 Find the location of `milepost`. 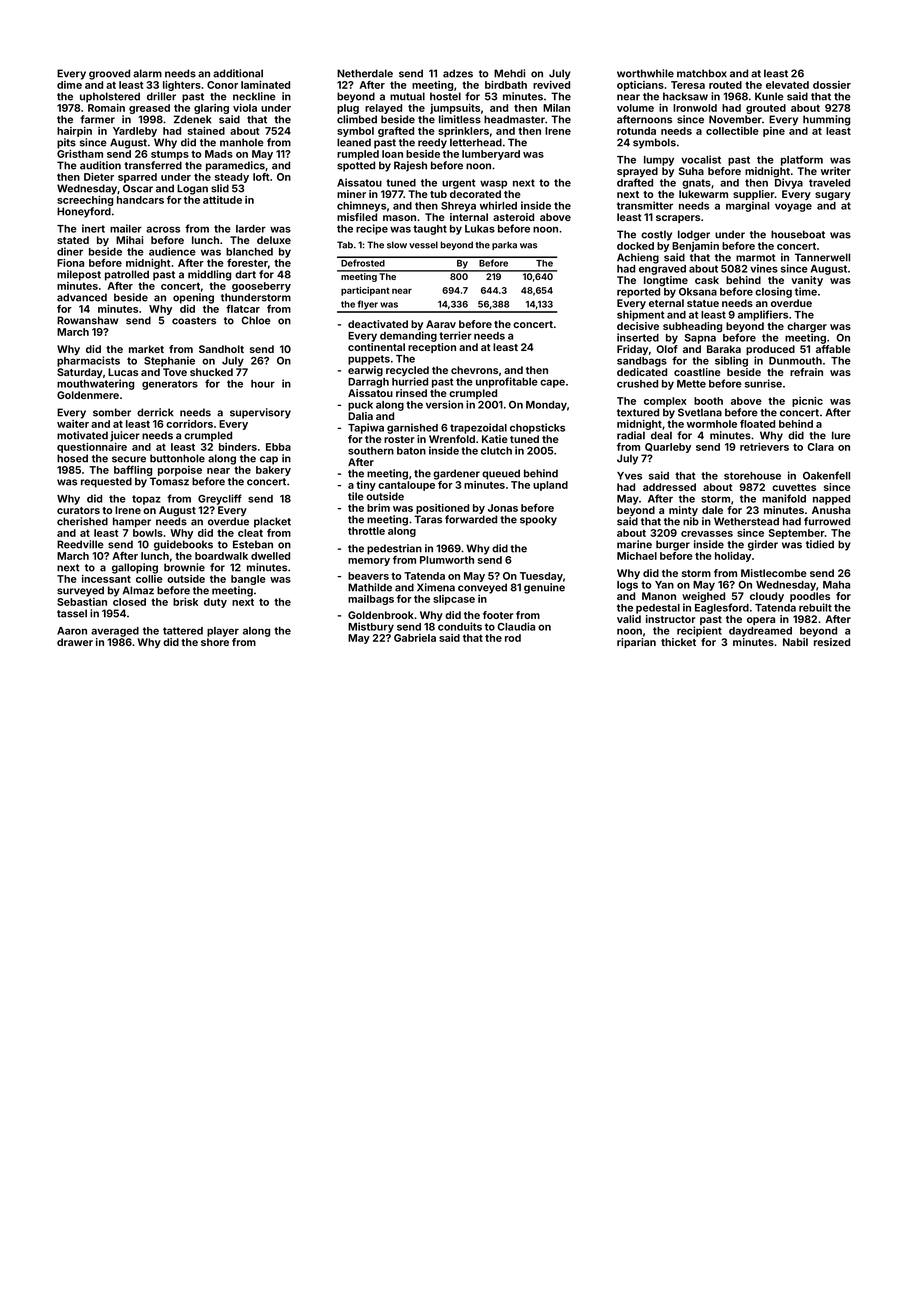

milepost is located at coordinates (79, 275).
